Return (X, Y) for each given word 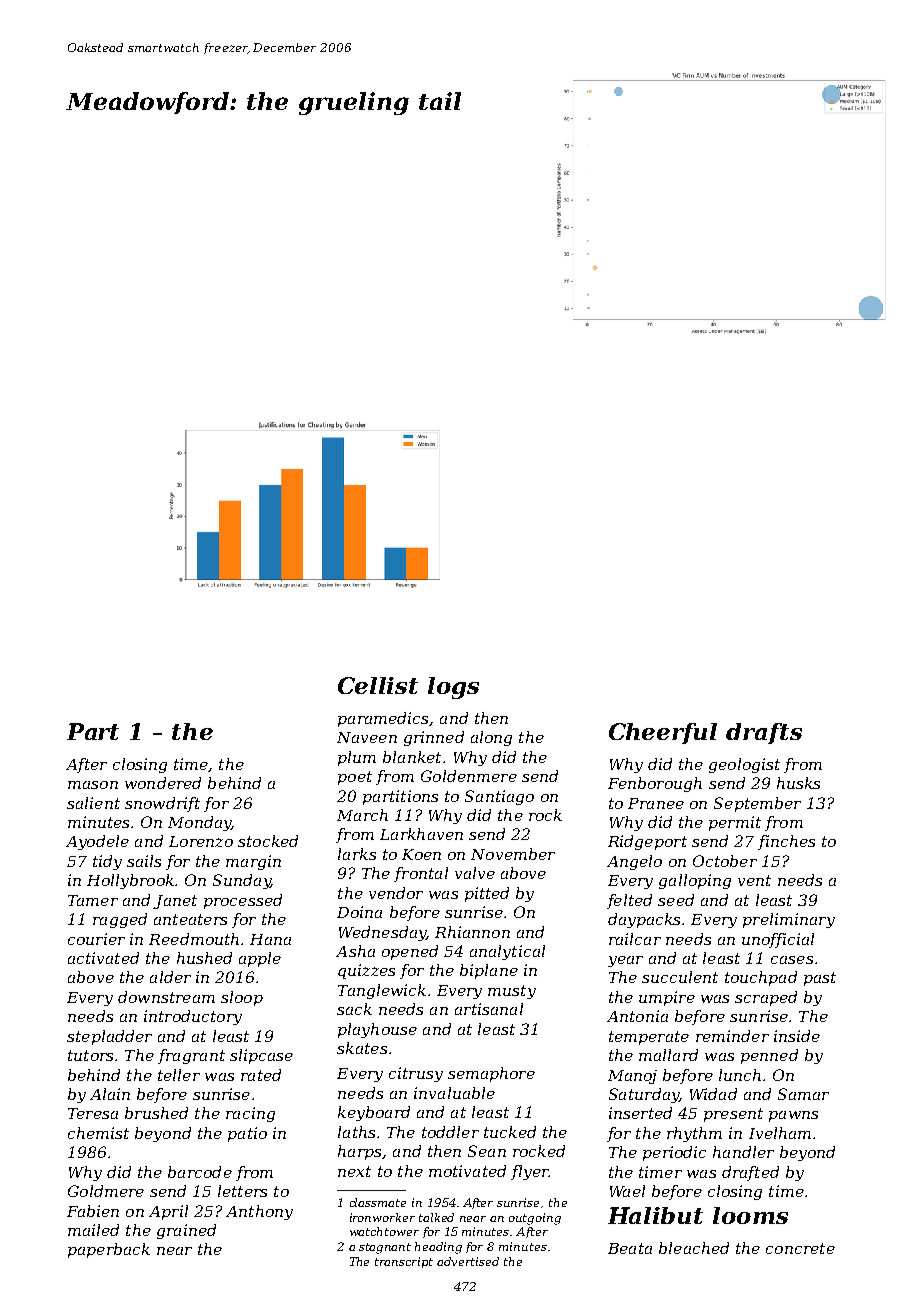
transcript (404, 1262)
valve (475, 873)
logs (453, 688)
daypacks (644, 920)
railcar (635, 939)
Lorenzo (201, 841)
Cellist (378, 685)
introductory (193, 1017)
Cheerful (663, 733)
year (625, 961)
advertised (468, 1261)
